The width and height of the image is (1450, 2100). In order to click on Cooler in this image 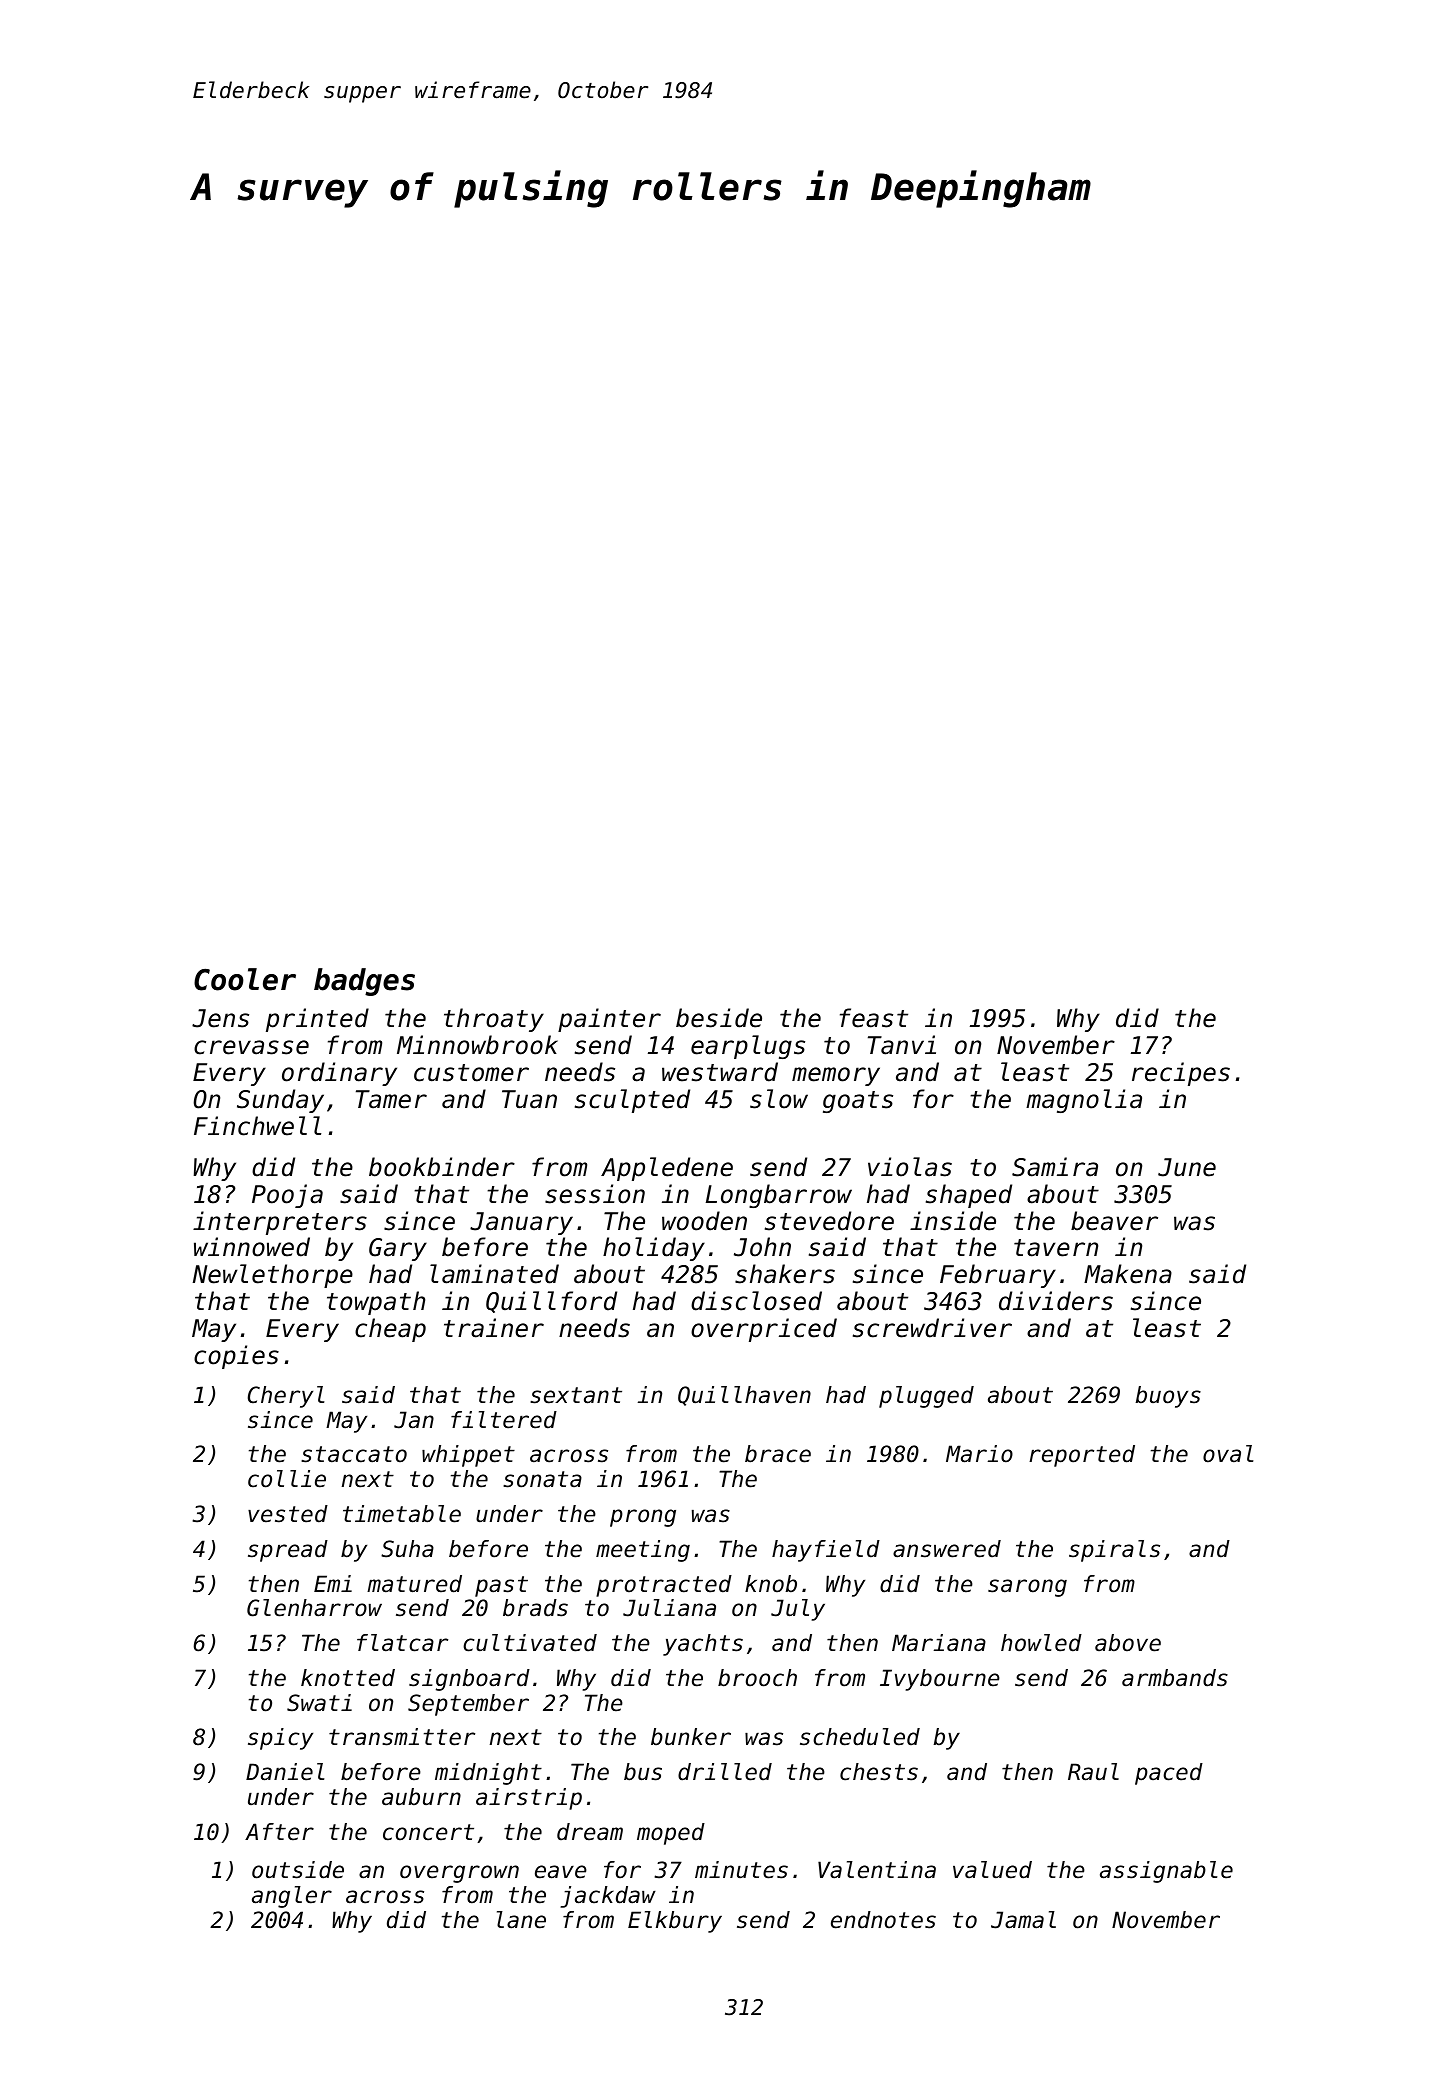, I will do `click(245, 979)`.
